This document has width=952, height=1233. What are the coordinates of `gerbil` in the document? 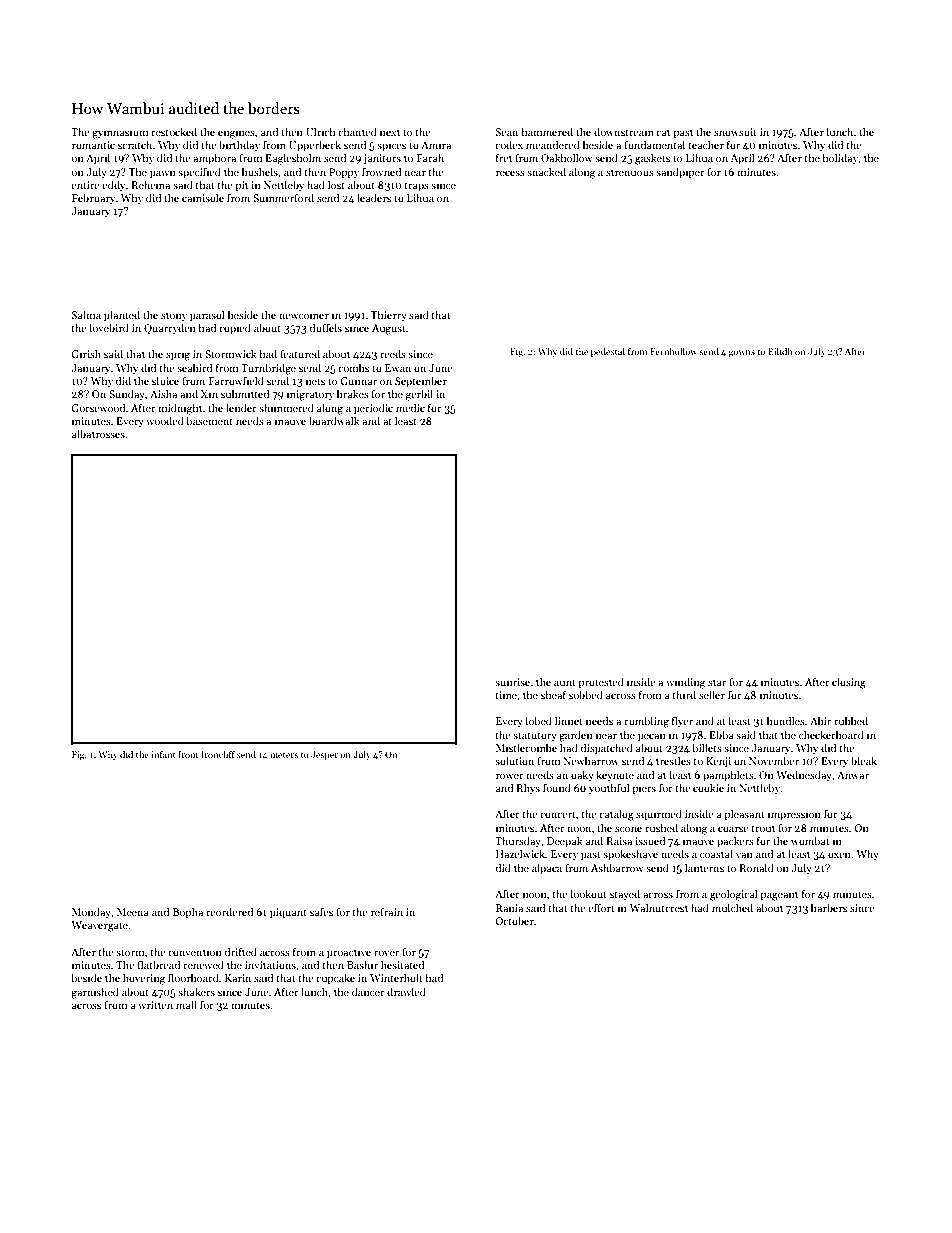 It's located at (419, 395).
